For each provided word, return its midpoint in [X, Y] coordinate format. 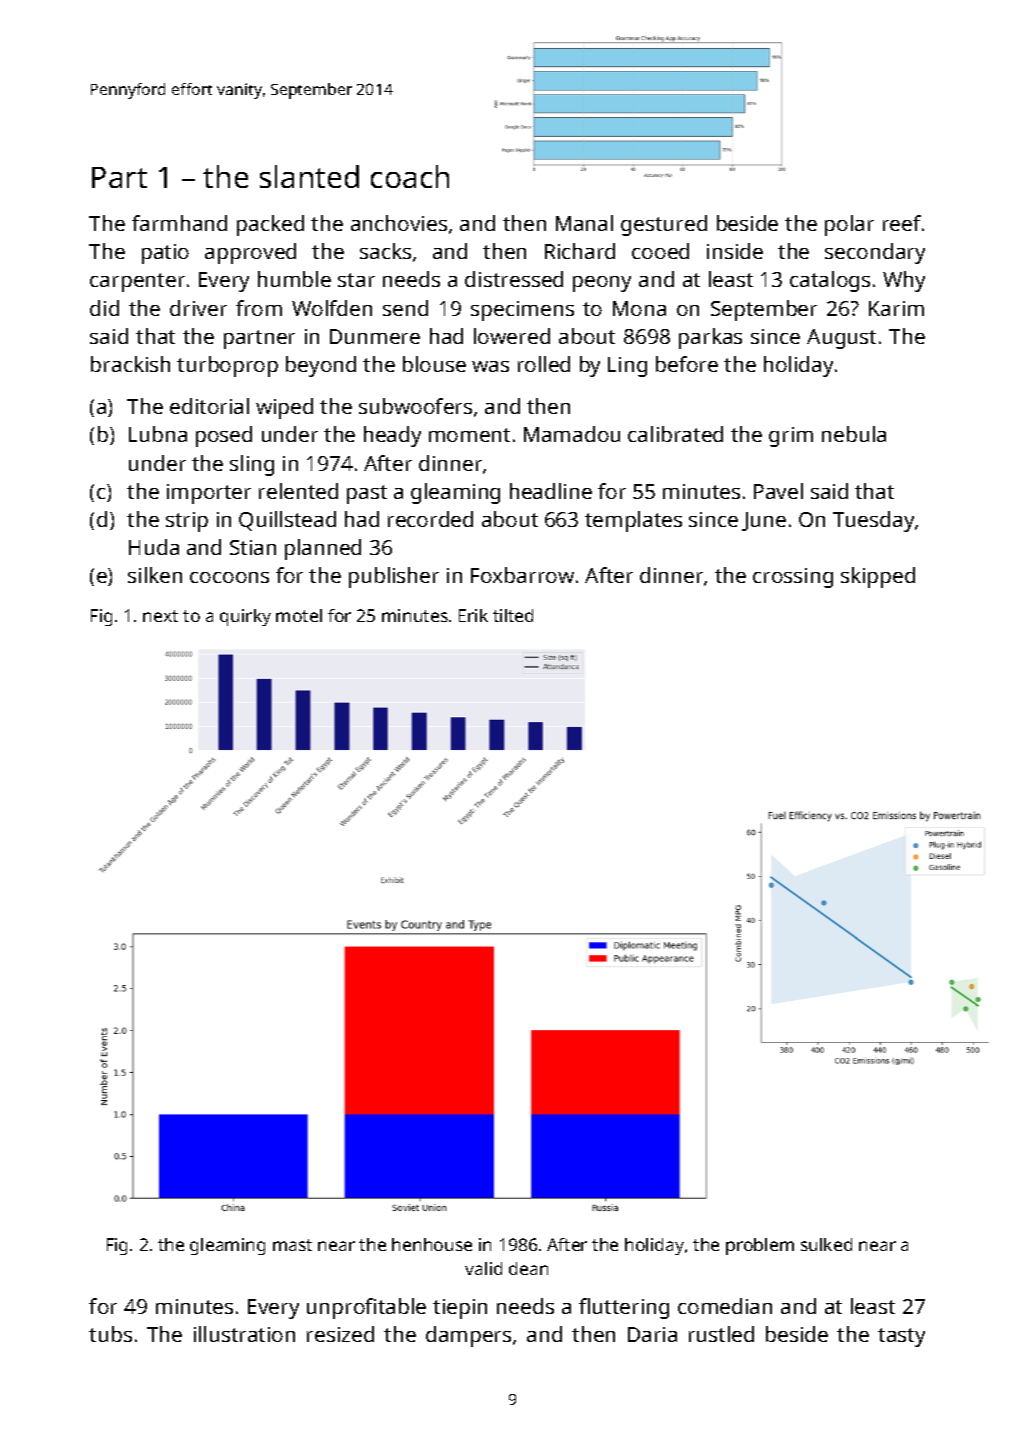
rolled [544, 364]
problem [760, 1246]
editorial [209, 406]
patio [165, 254]
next [160, 616]
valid [483, 1268]
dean [528, 1268]
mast [292, 1245]
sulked [826, 1244]
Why [904, 281]
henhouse [432, 1244]
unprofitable [366, 1308]
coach [410, 176]
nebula [854, 434]
